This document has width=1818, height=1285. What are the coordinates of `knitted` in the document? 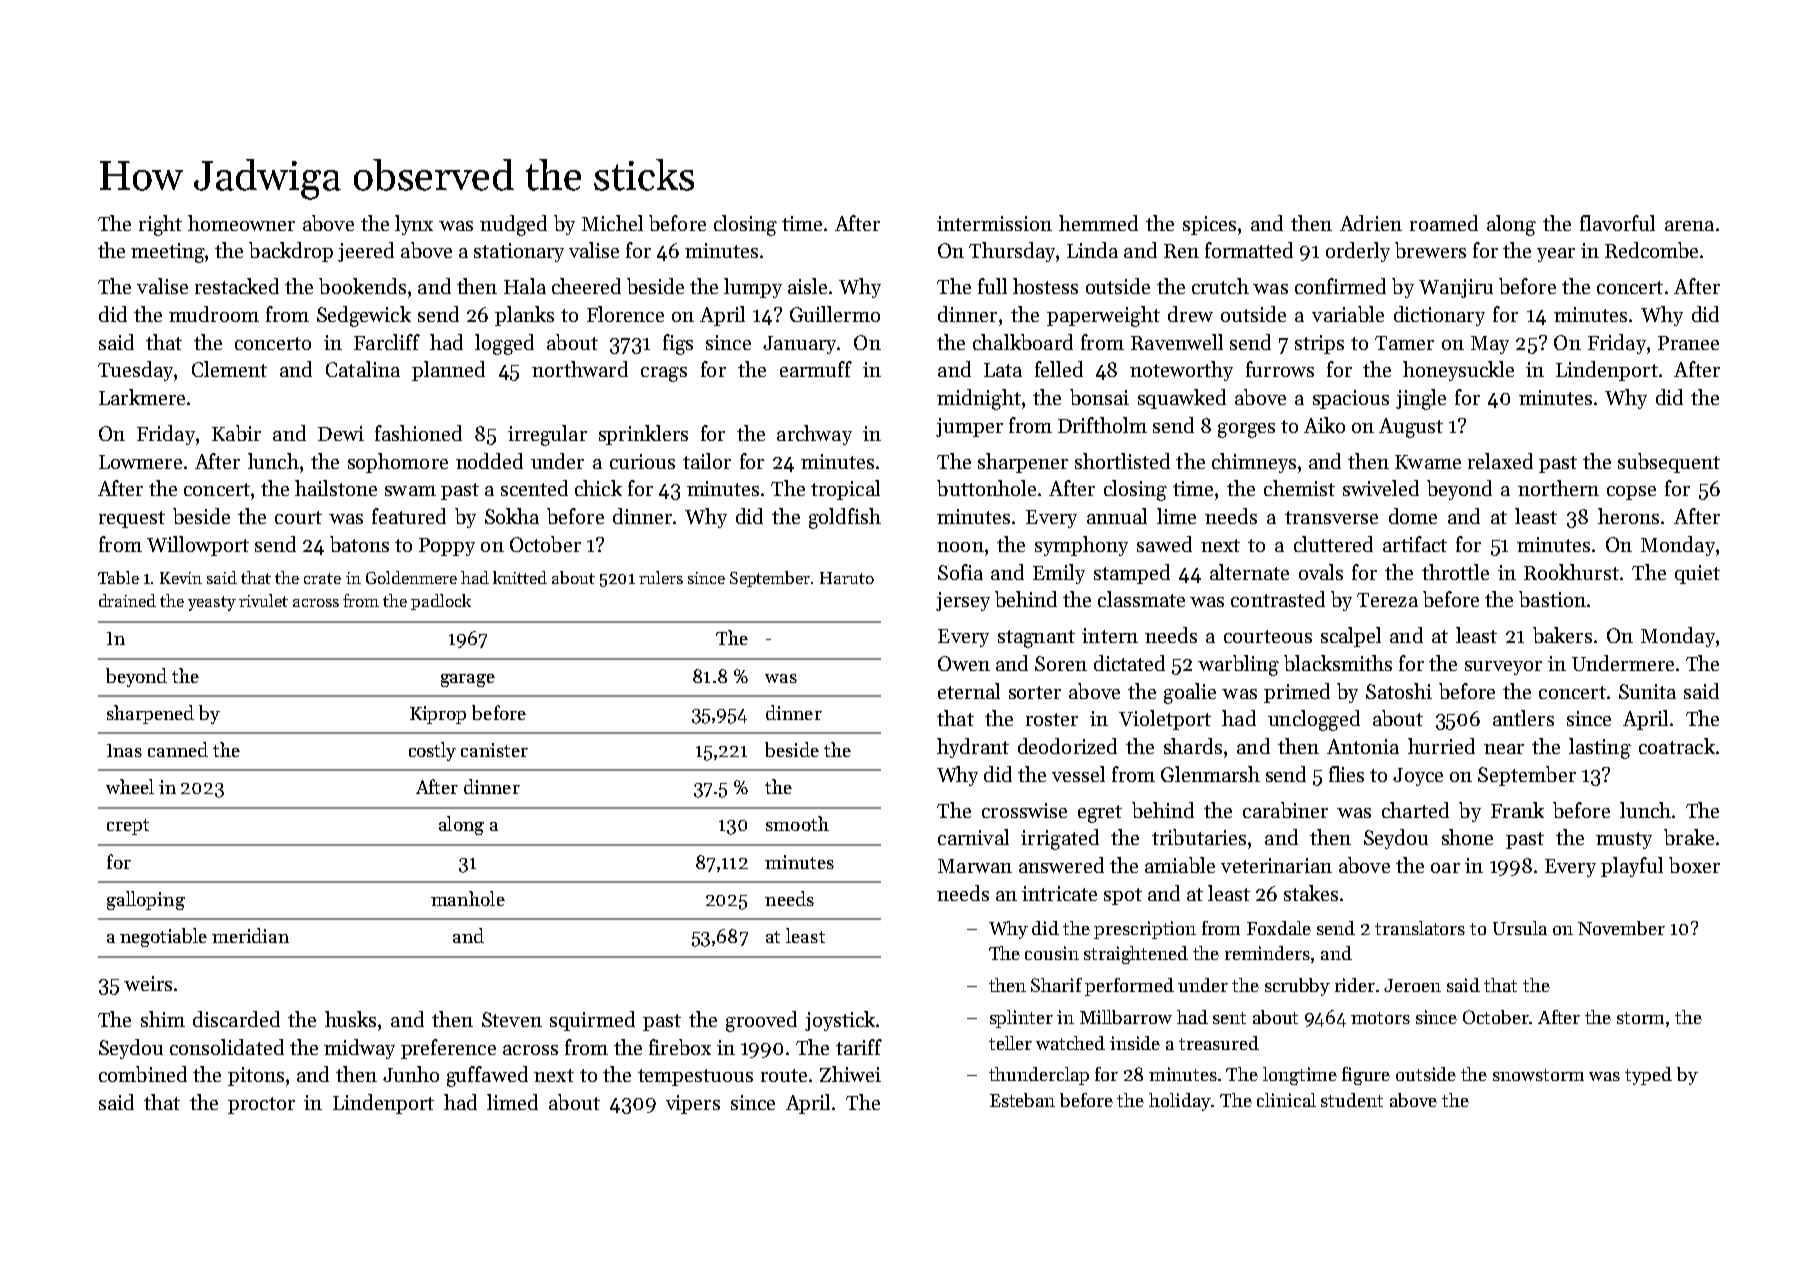 It's located at (520, 577).
